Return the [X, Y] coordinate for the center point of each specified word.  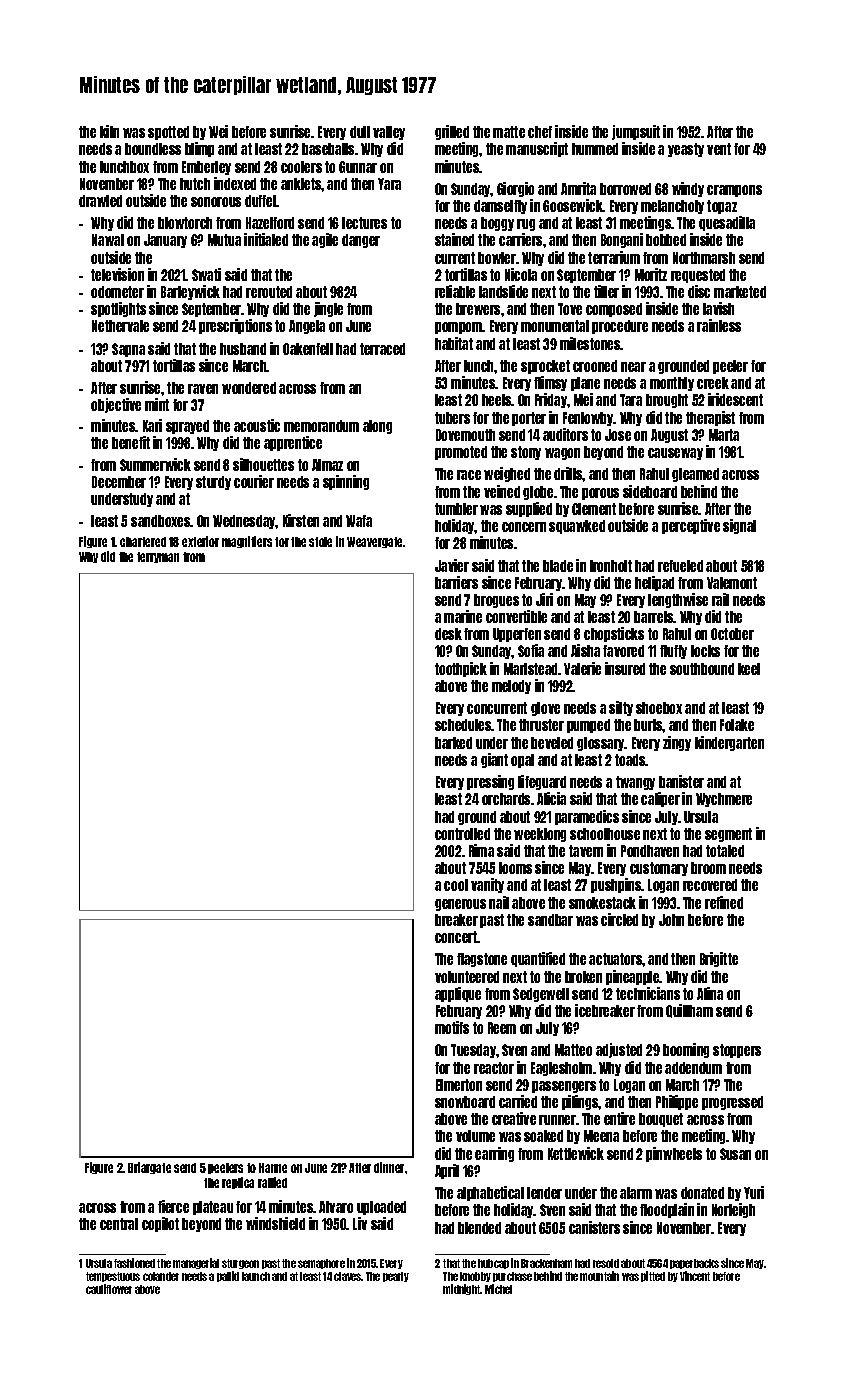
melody [511, 687]
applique [458, 994]
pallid [228, 1276]
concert [456, 937]
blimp [199, 149]
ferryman [158, 557]
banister [681, 781]
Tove [570, 309]
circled [619, 919]
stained [454, 239]
